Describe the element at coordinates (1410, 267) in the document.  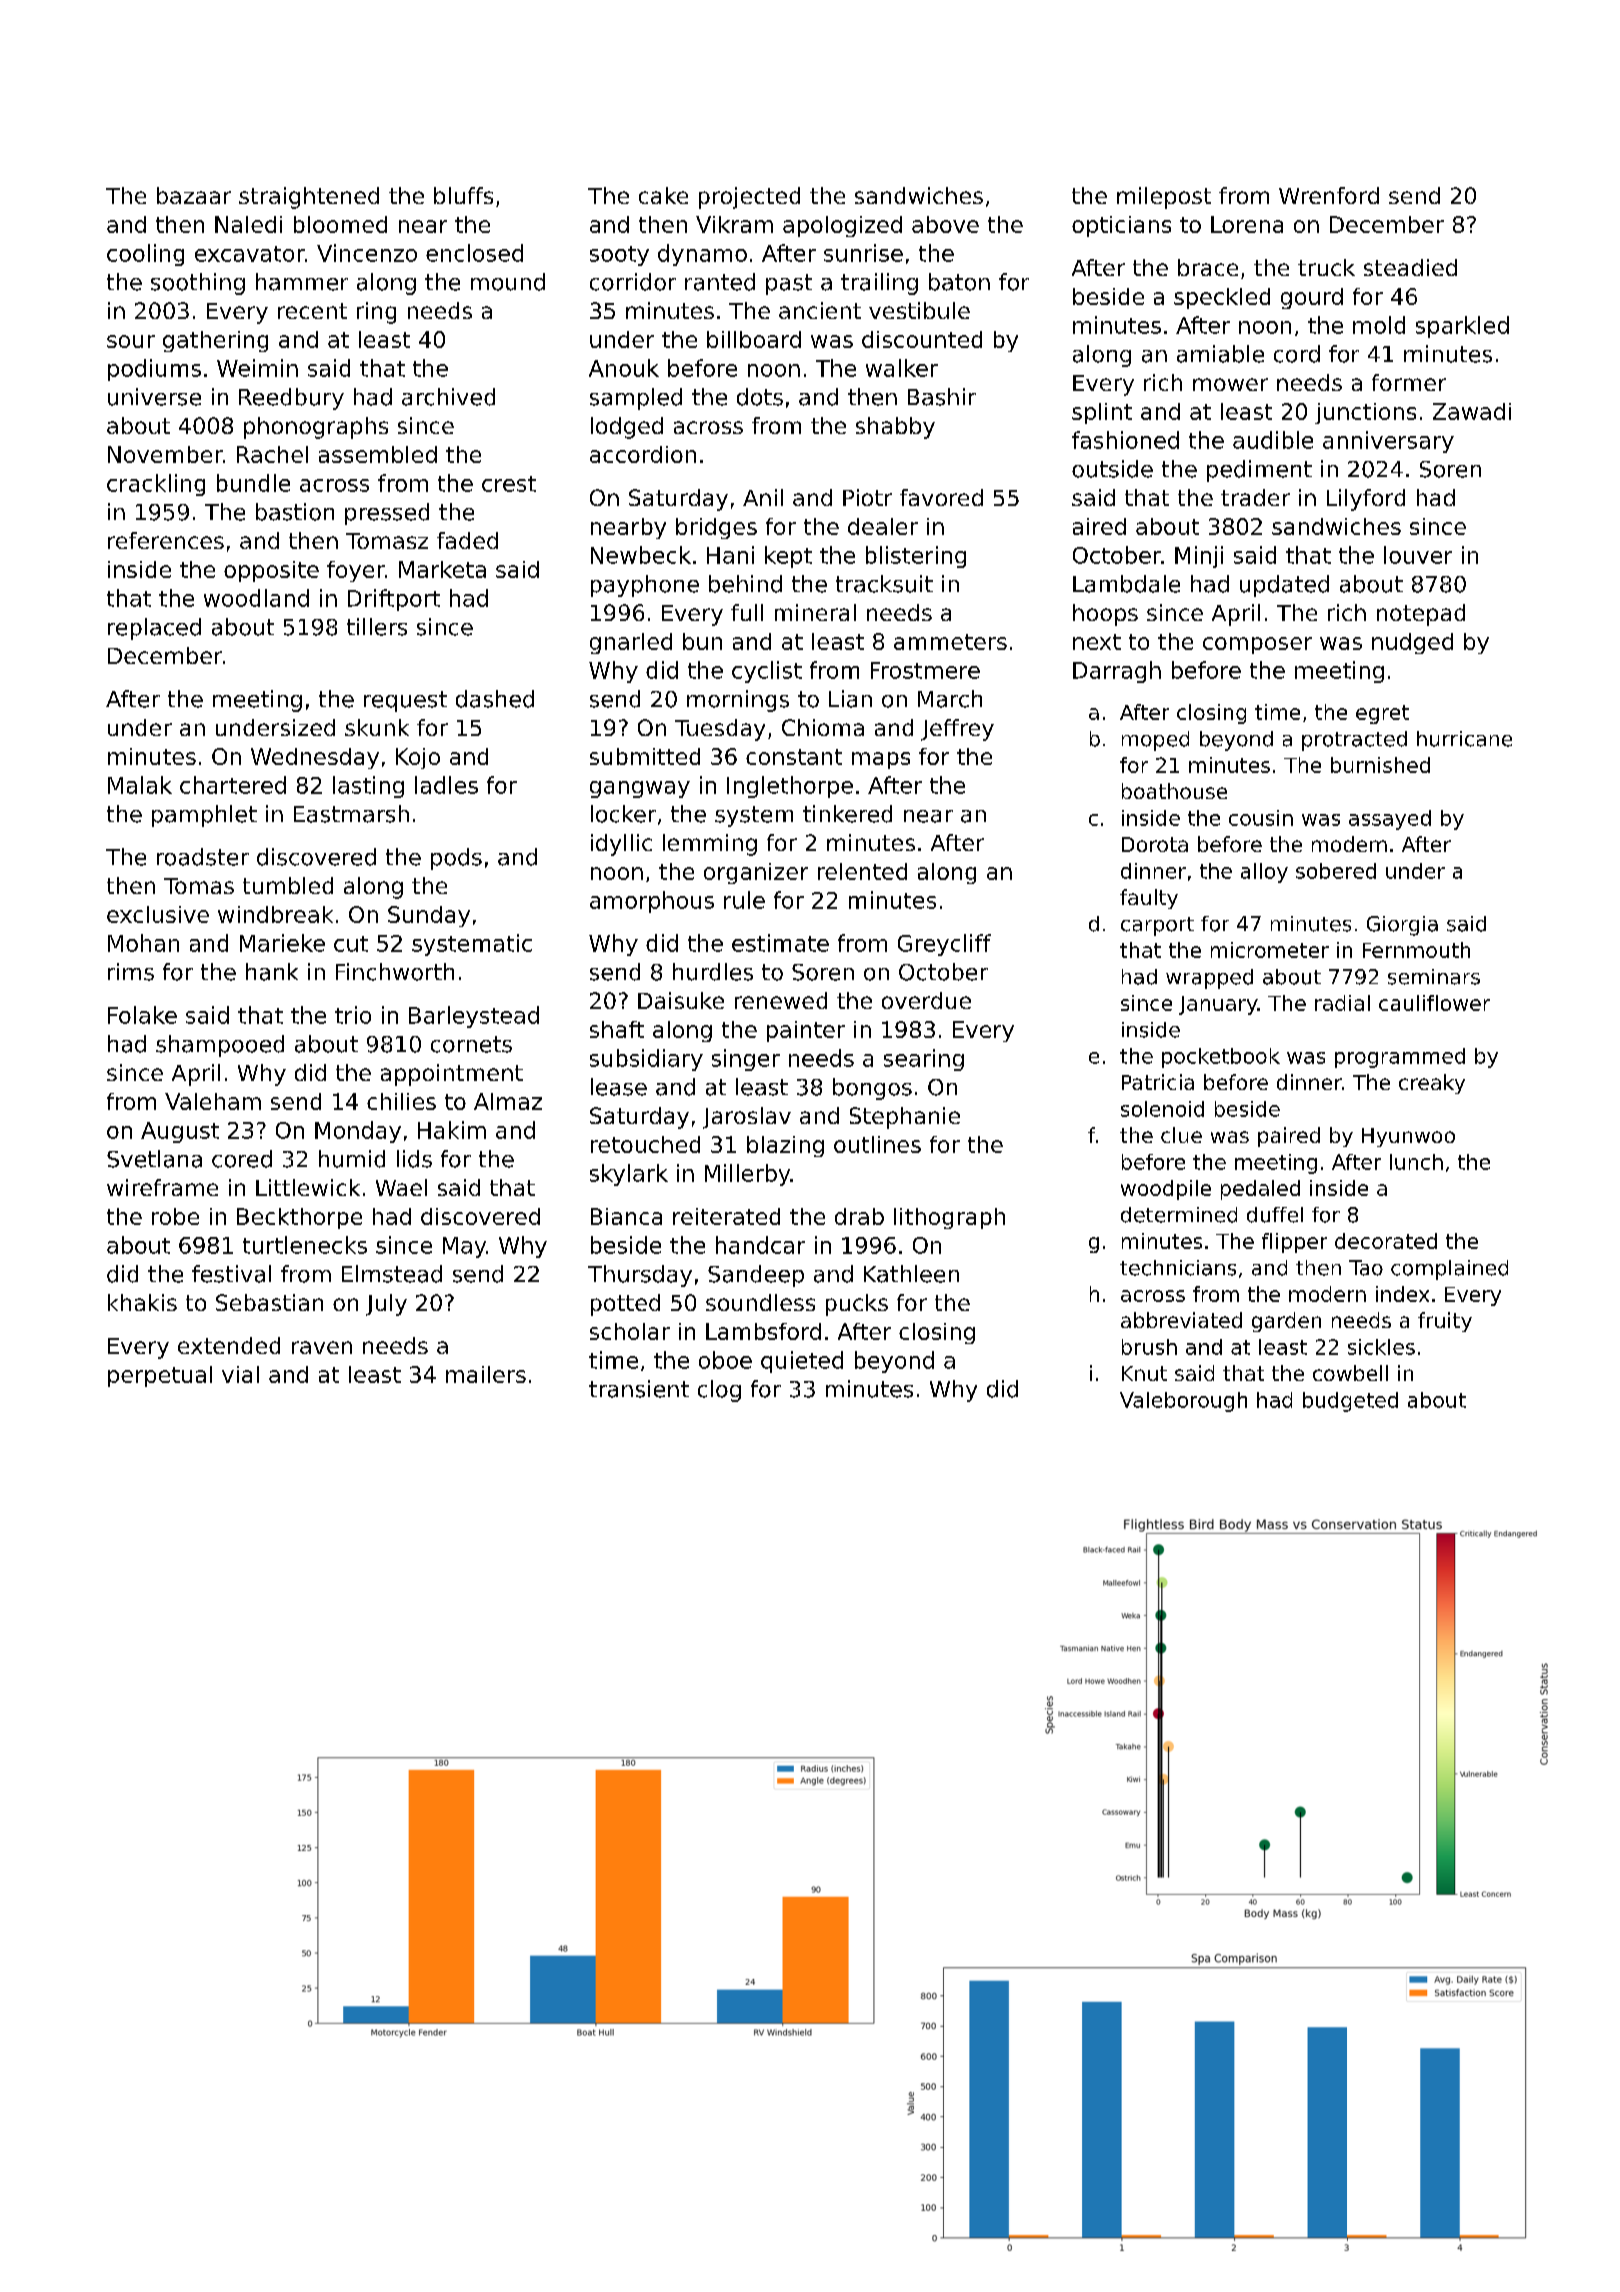
I see `steadied` at that location.
